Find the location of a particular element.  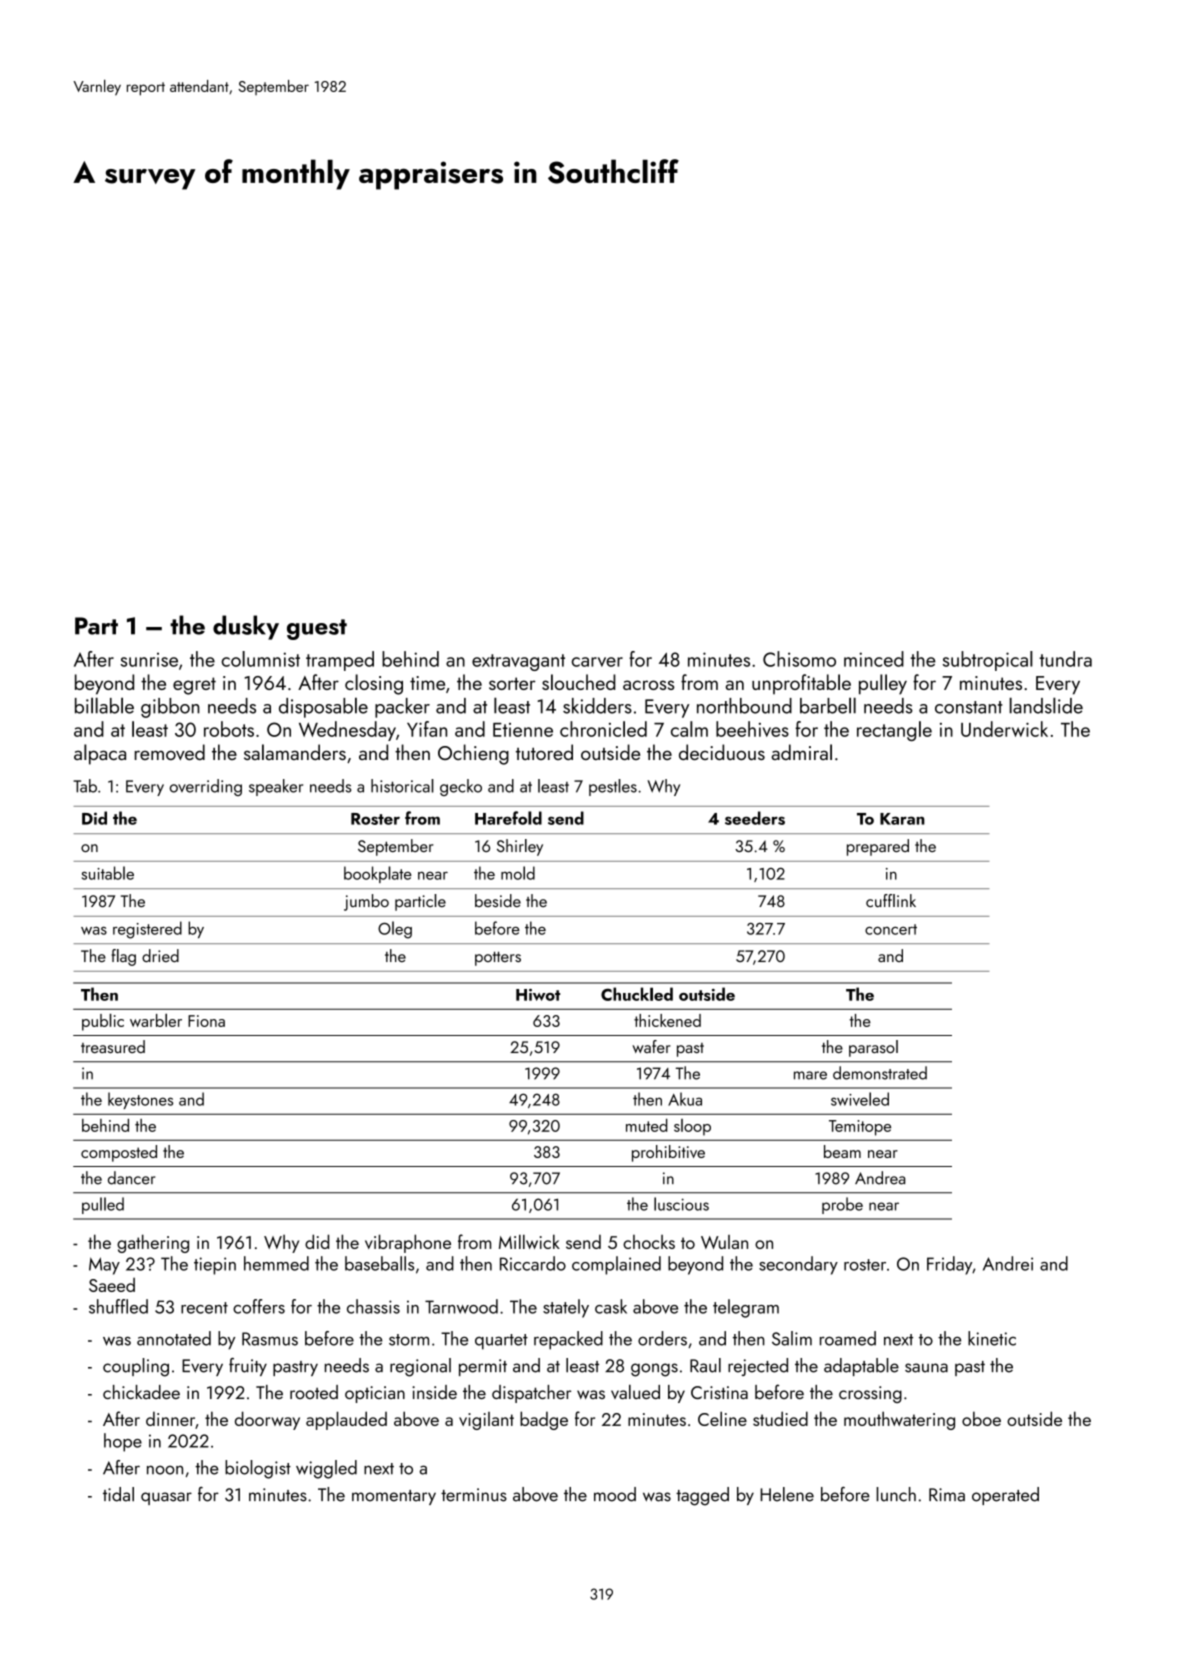

Ochieng is located at coordinates (473, 754).
